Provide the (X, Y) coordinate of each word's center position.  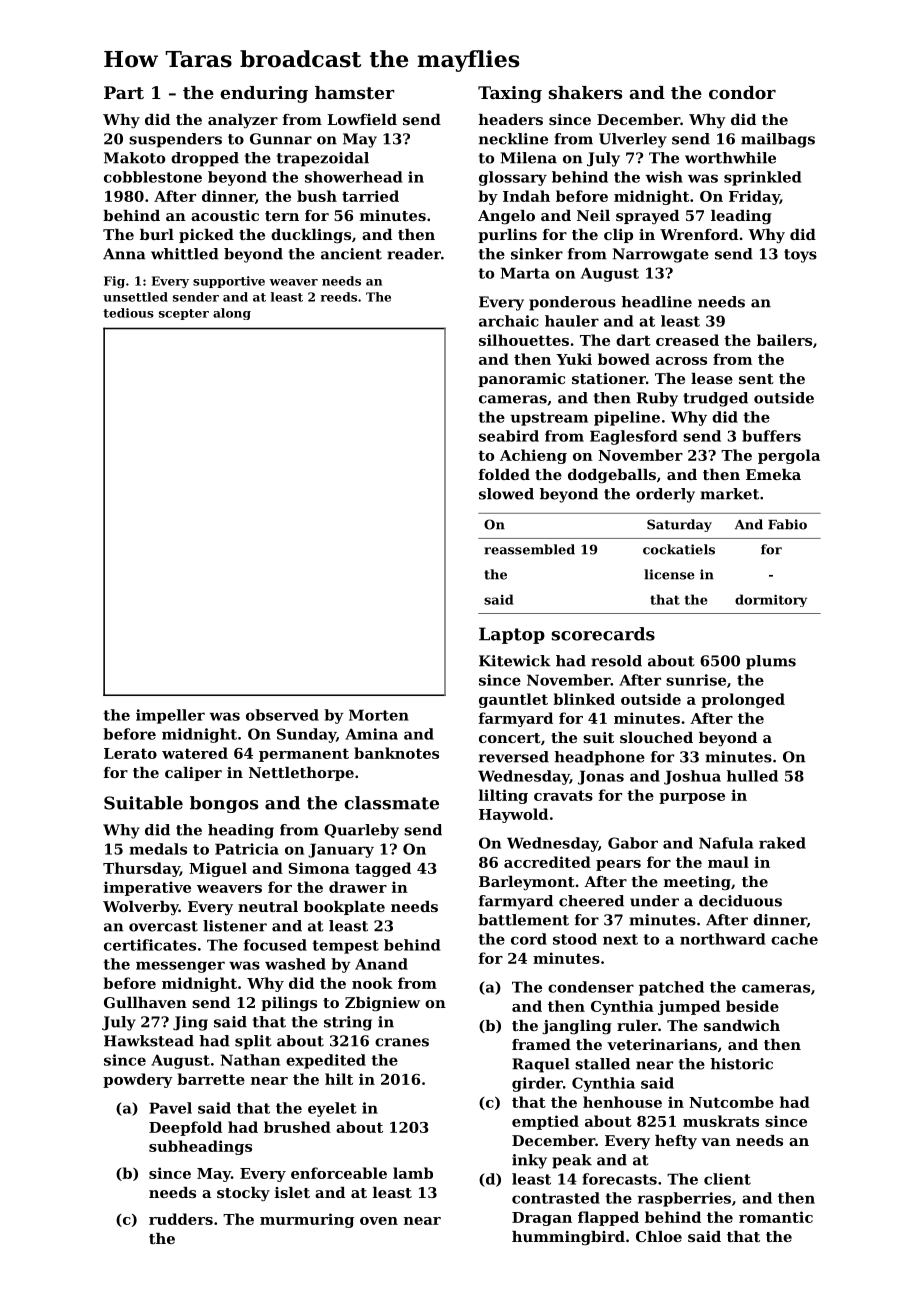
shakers (585, 92)
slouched (656, 737)
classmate (391, 803)
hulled (752, 776)
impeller (170, 716)
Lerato (130, 753)
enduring (264, 94)
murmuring (307, 1220)
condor (742, 92)
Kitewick (515, 661)
